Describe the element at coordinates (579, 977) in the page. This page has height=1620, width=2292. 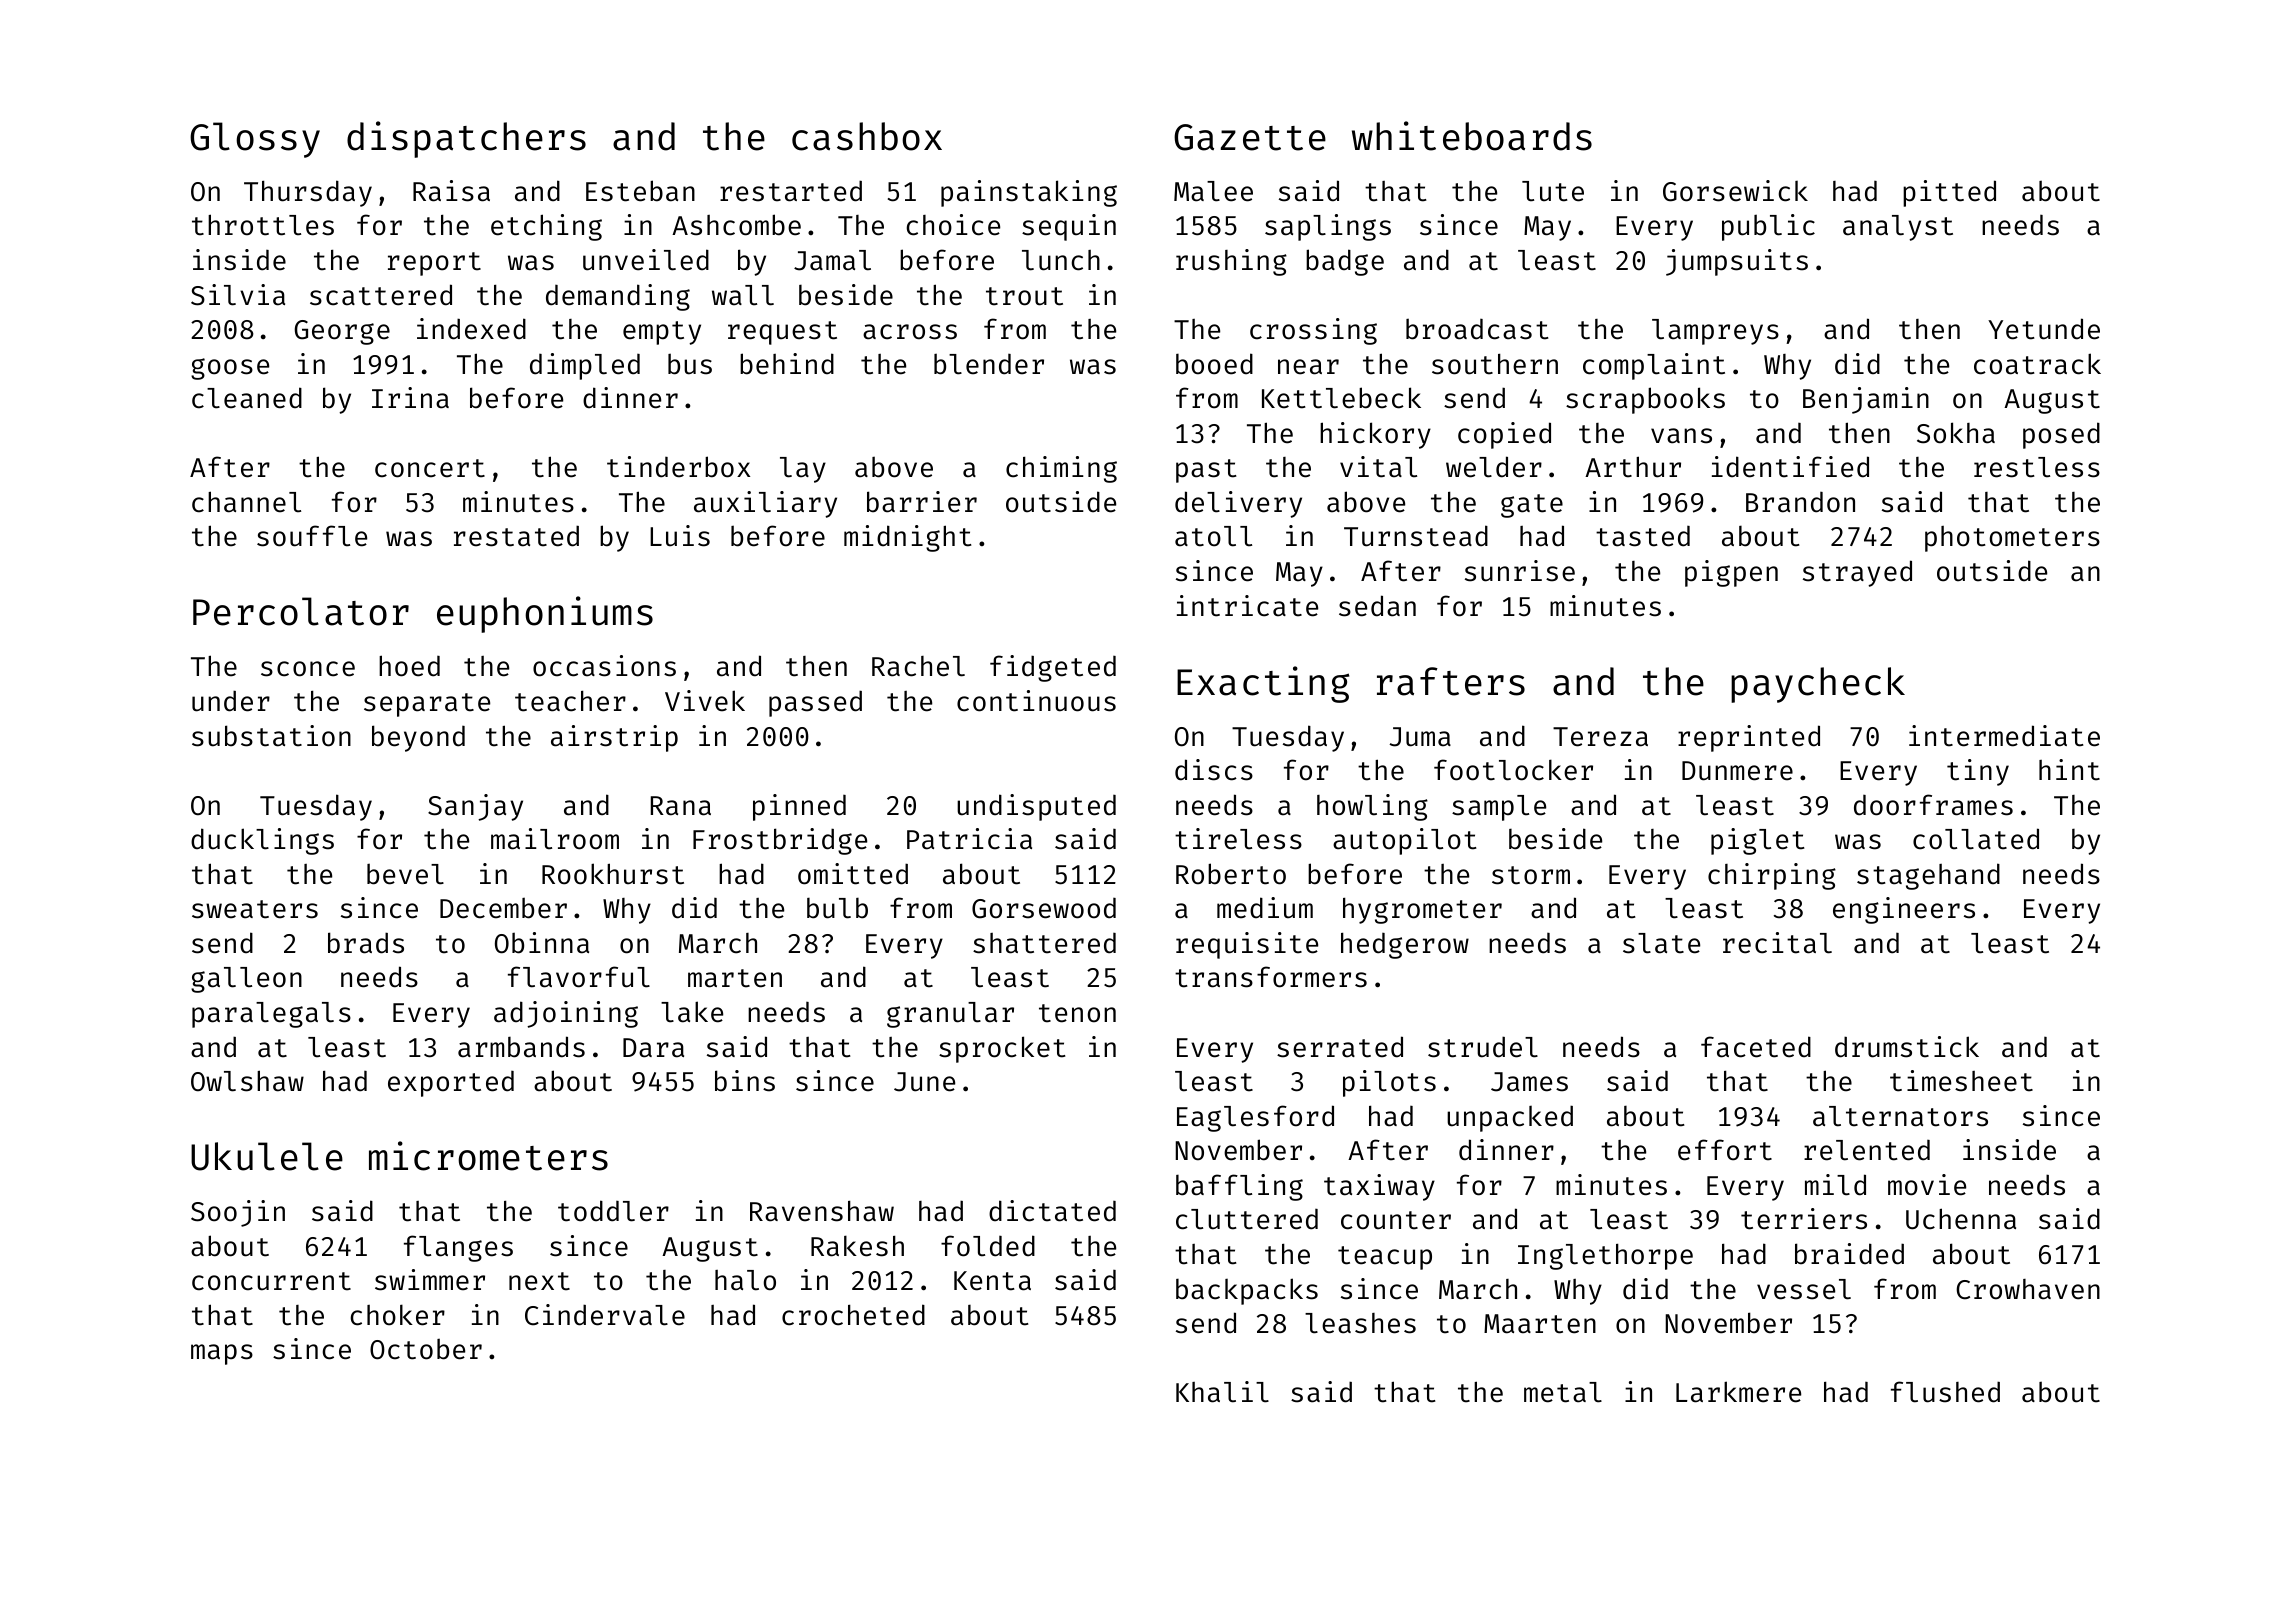
I see `flavorful` at that location.
